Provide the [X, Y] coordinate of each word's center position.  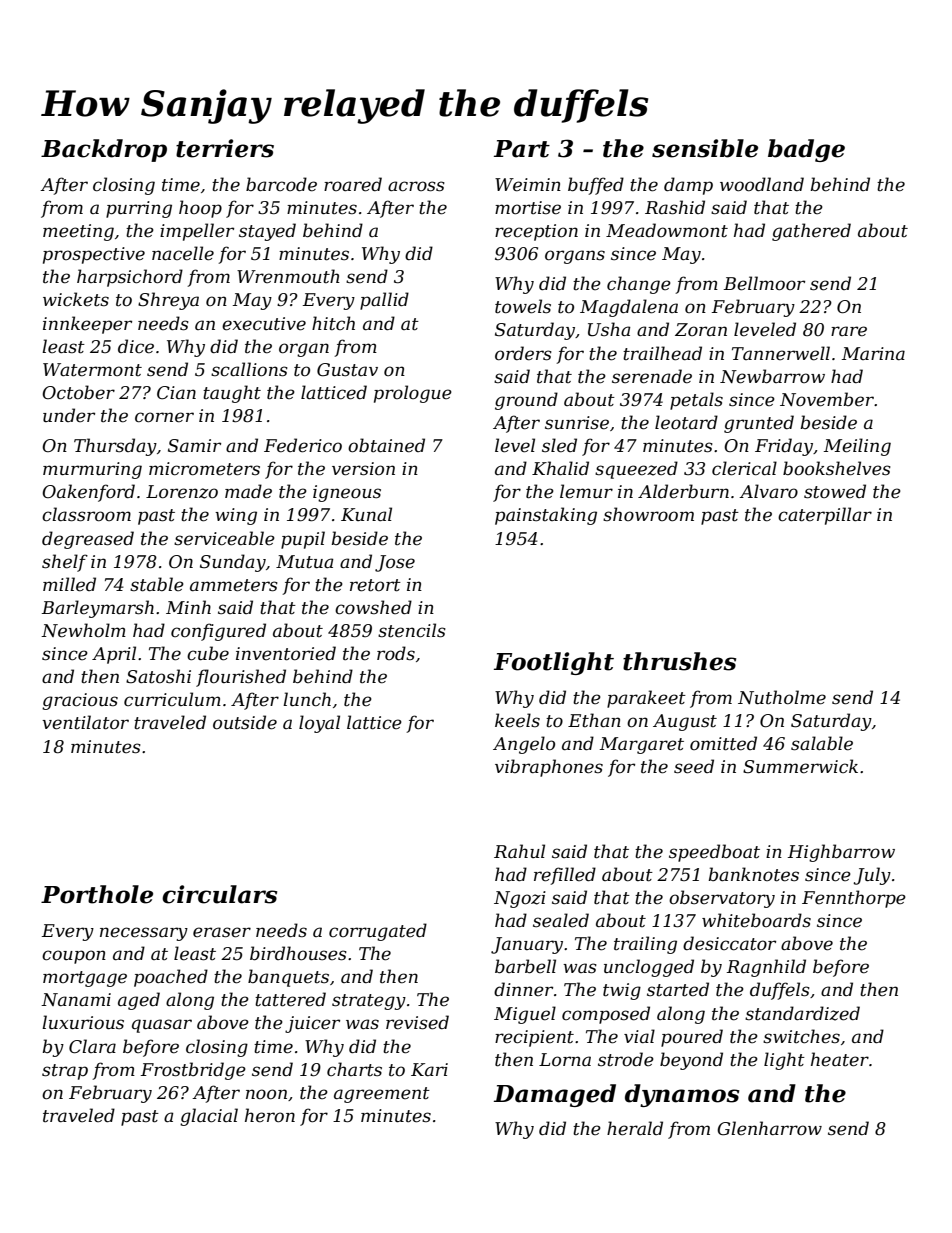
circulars [219, 894]
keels [517, 720]
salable [822, 743]
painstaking [546, 516]
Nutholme [782, 697]
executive [264, 324]
